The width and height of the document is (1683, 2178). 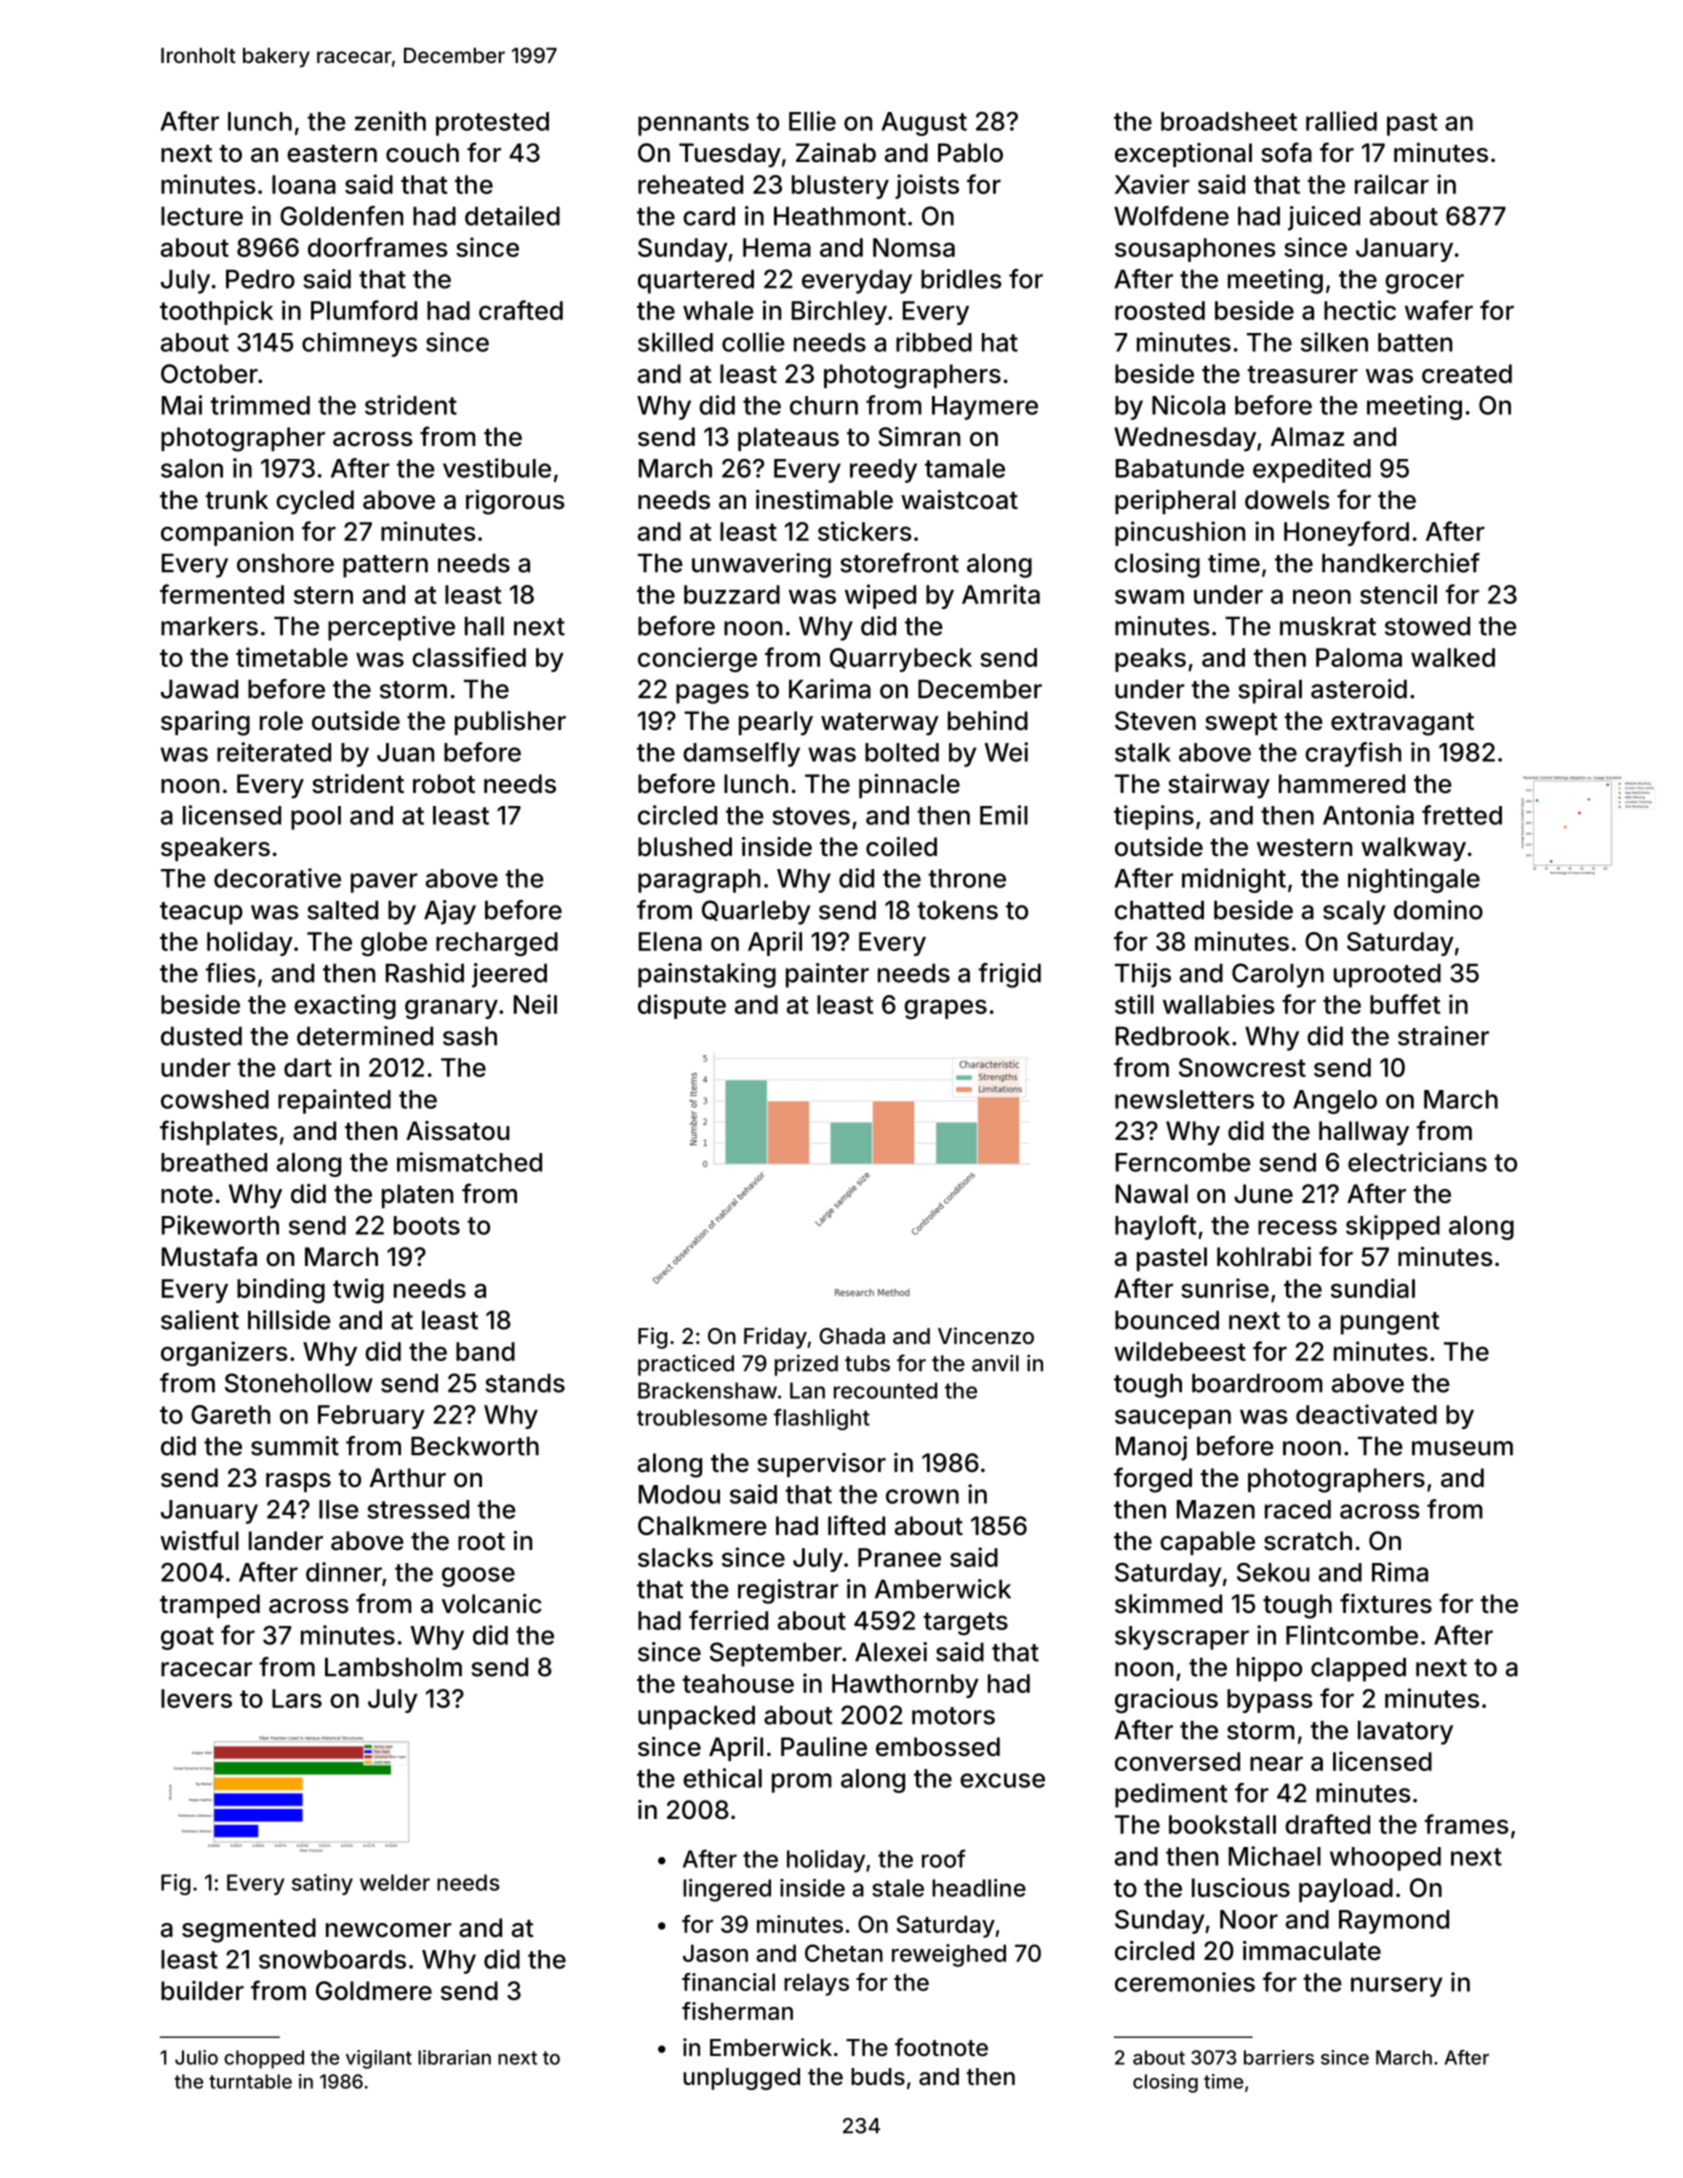 I want to click on Haymere, so click(x=985, y=408).
